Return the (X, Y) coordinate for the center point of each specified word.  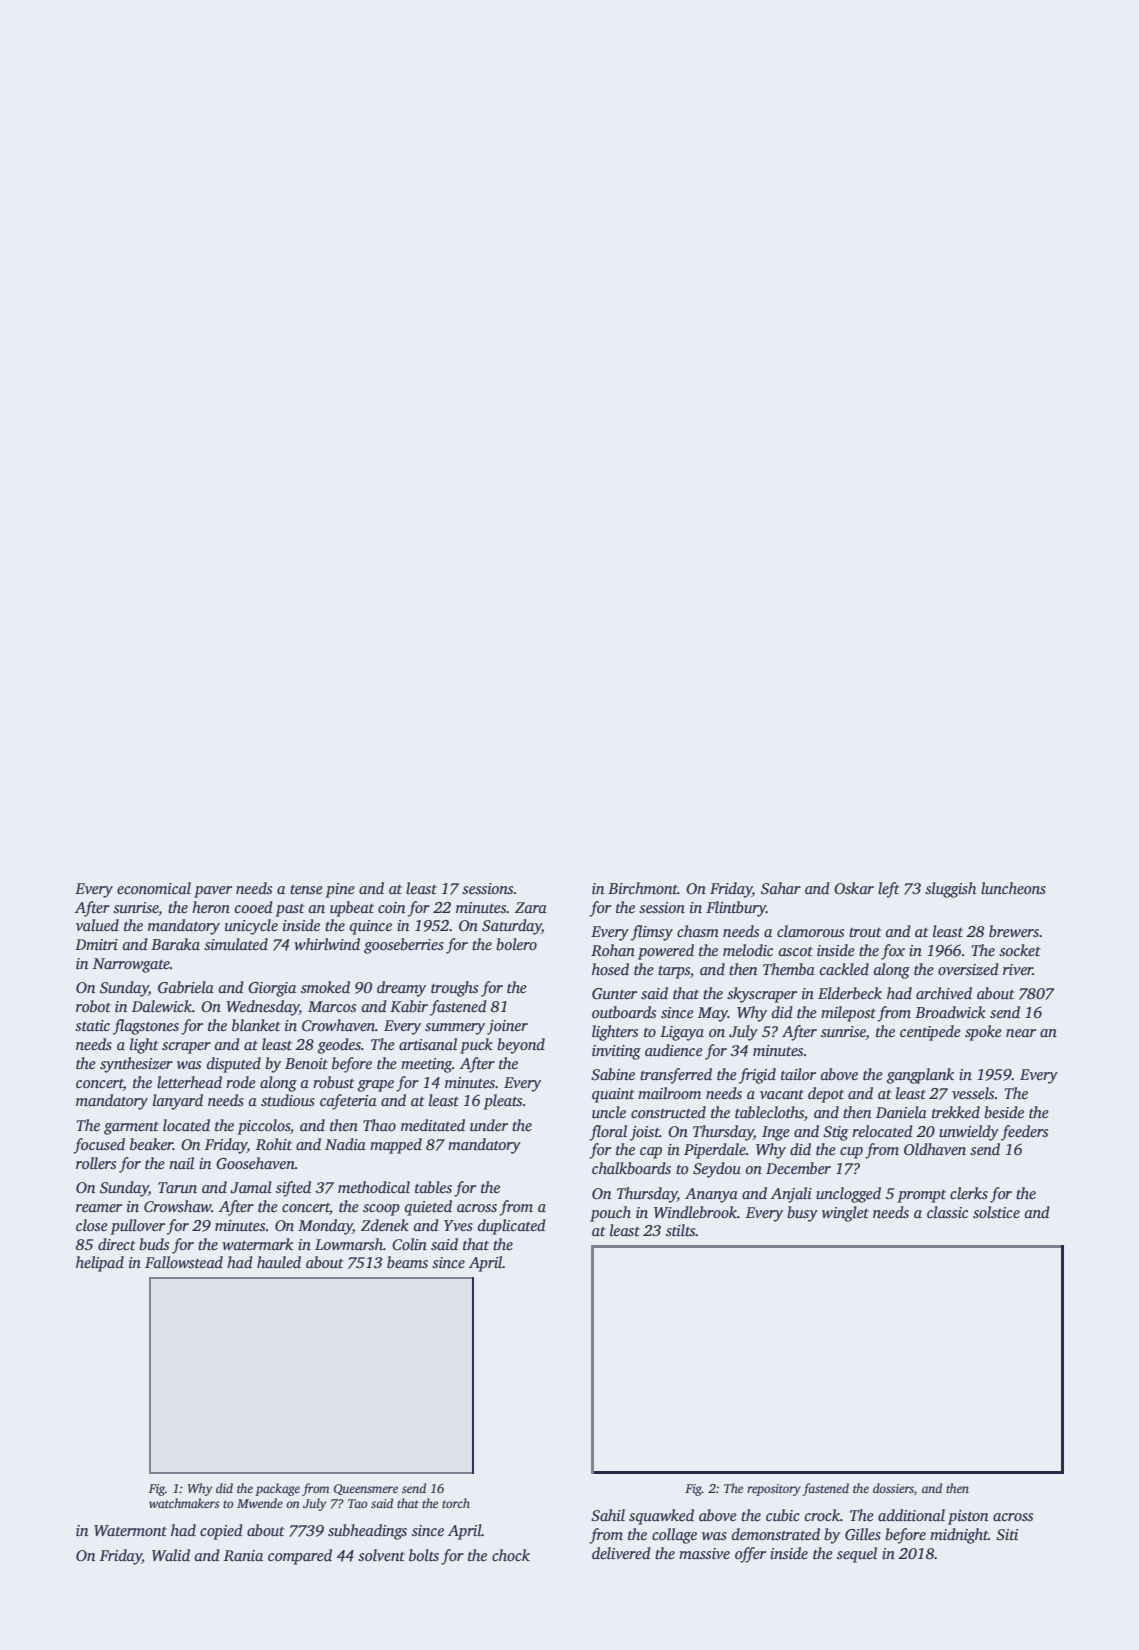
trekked (956, 1112)
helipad (100, 1264)
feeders (1024, 1133)
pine (340, 890)
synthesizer (136, 1065)
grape (376, 1086)
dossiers (893, 1488)
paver (213, 892)
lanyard (178, 1102)
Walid (171, 1555)
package (277, 1489)
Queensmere (366, 1489)
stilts (681, 1230)
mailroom (669, 1093)
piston (968, 1517)
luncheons (1013, 888)
